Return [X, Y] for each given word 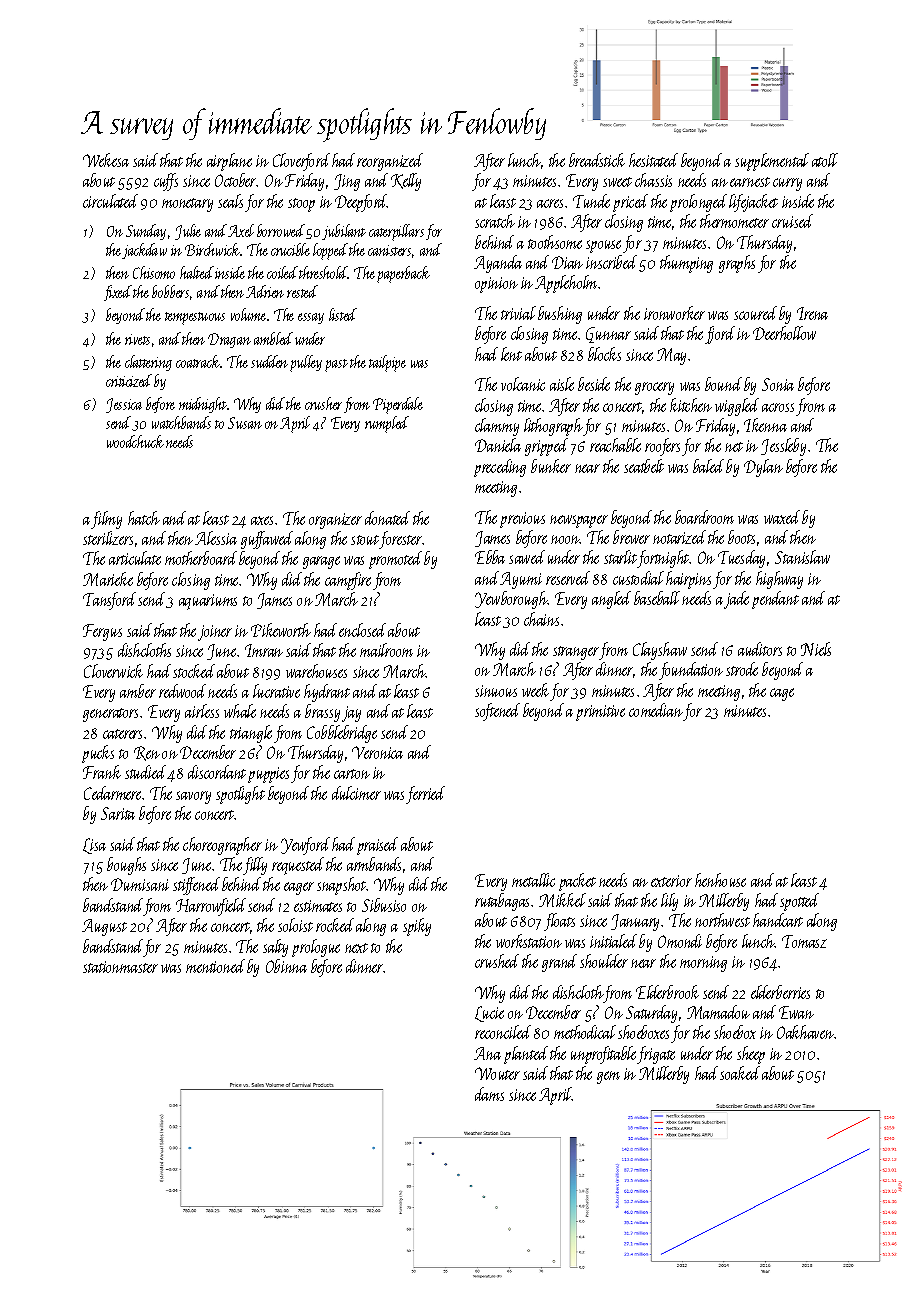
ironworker [674, 313]
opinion [496, 285]
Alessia [216, 538]
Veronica [377, 752]
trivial [518, 313]
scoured [755, 313]
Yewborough [511, 600]
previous [522, 520]
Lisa [94, 846]
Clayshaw [660, 651]
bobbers [170, 291]
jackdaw [144, 251]
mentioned [215, 966]
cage [782, 694]
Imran [264, 650]
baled [708, 466]
